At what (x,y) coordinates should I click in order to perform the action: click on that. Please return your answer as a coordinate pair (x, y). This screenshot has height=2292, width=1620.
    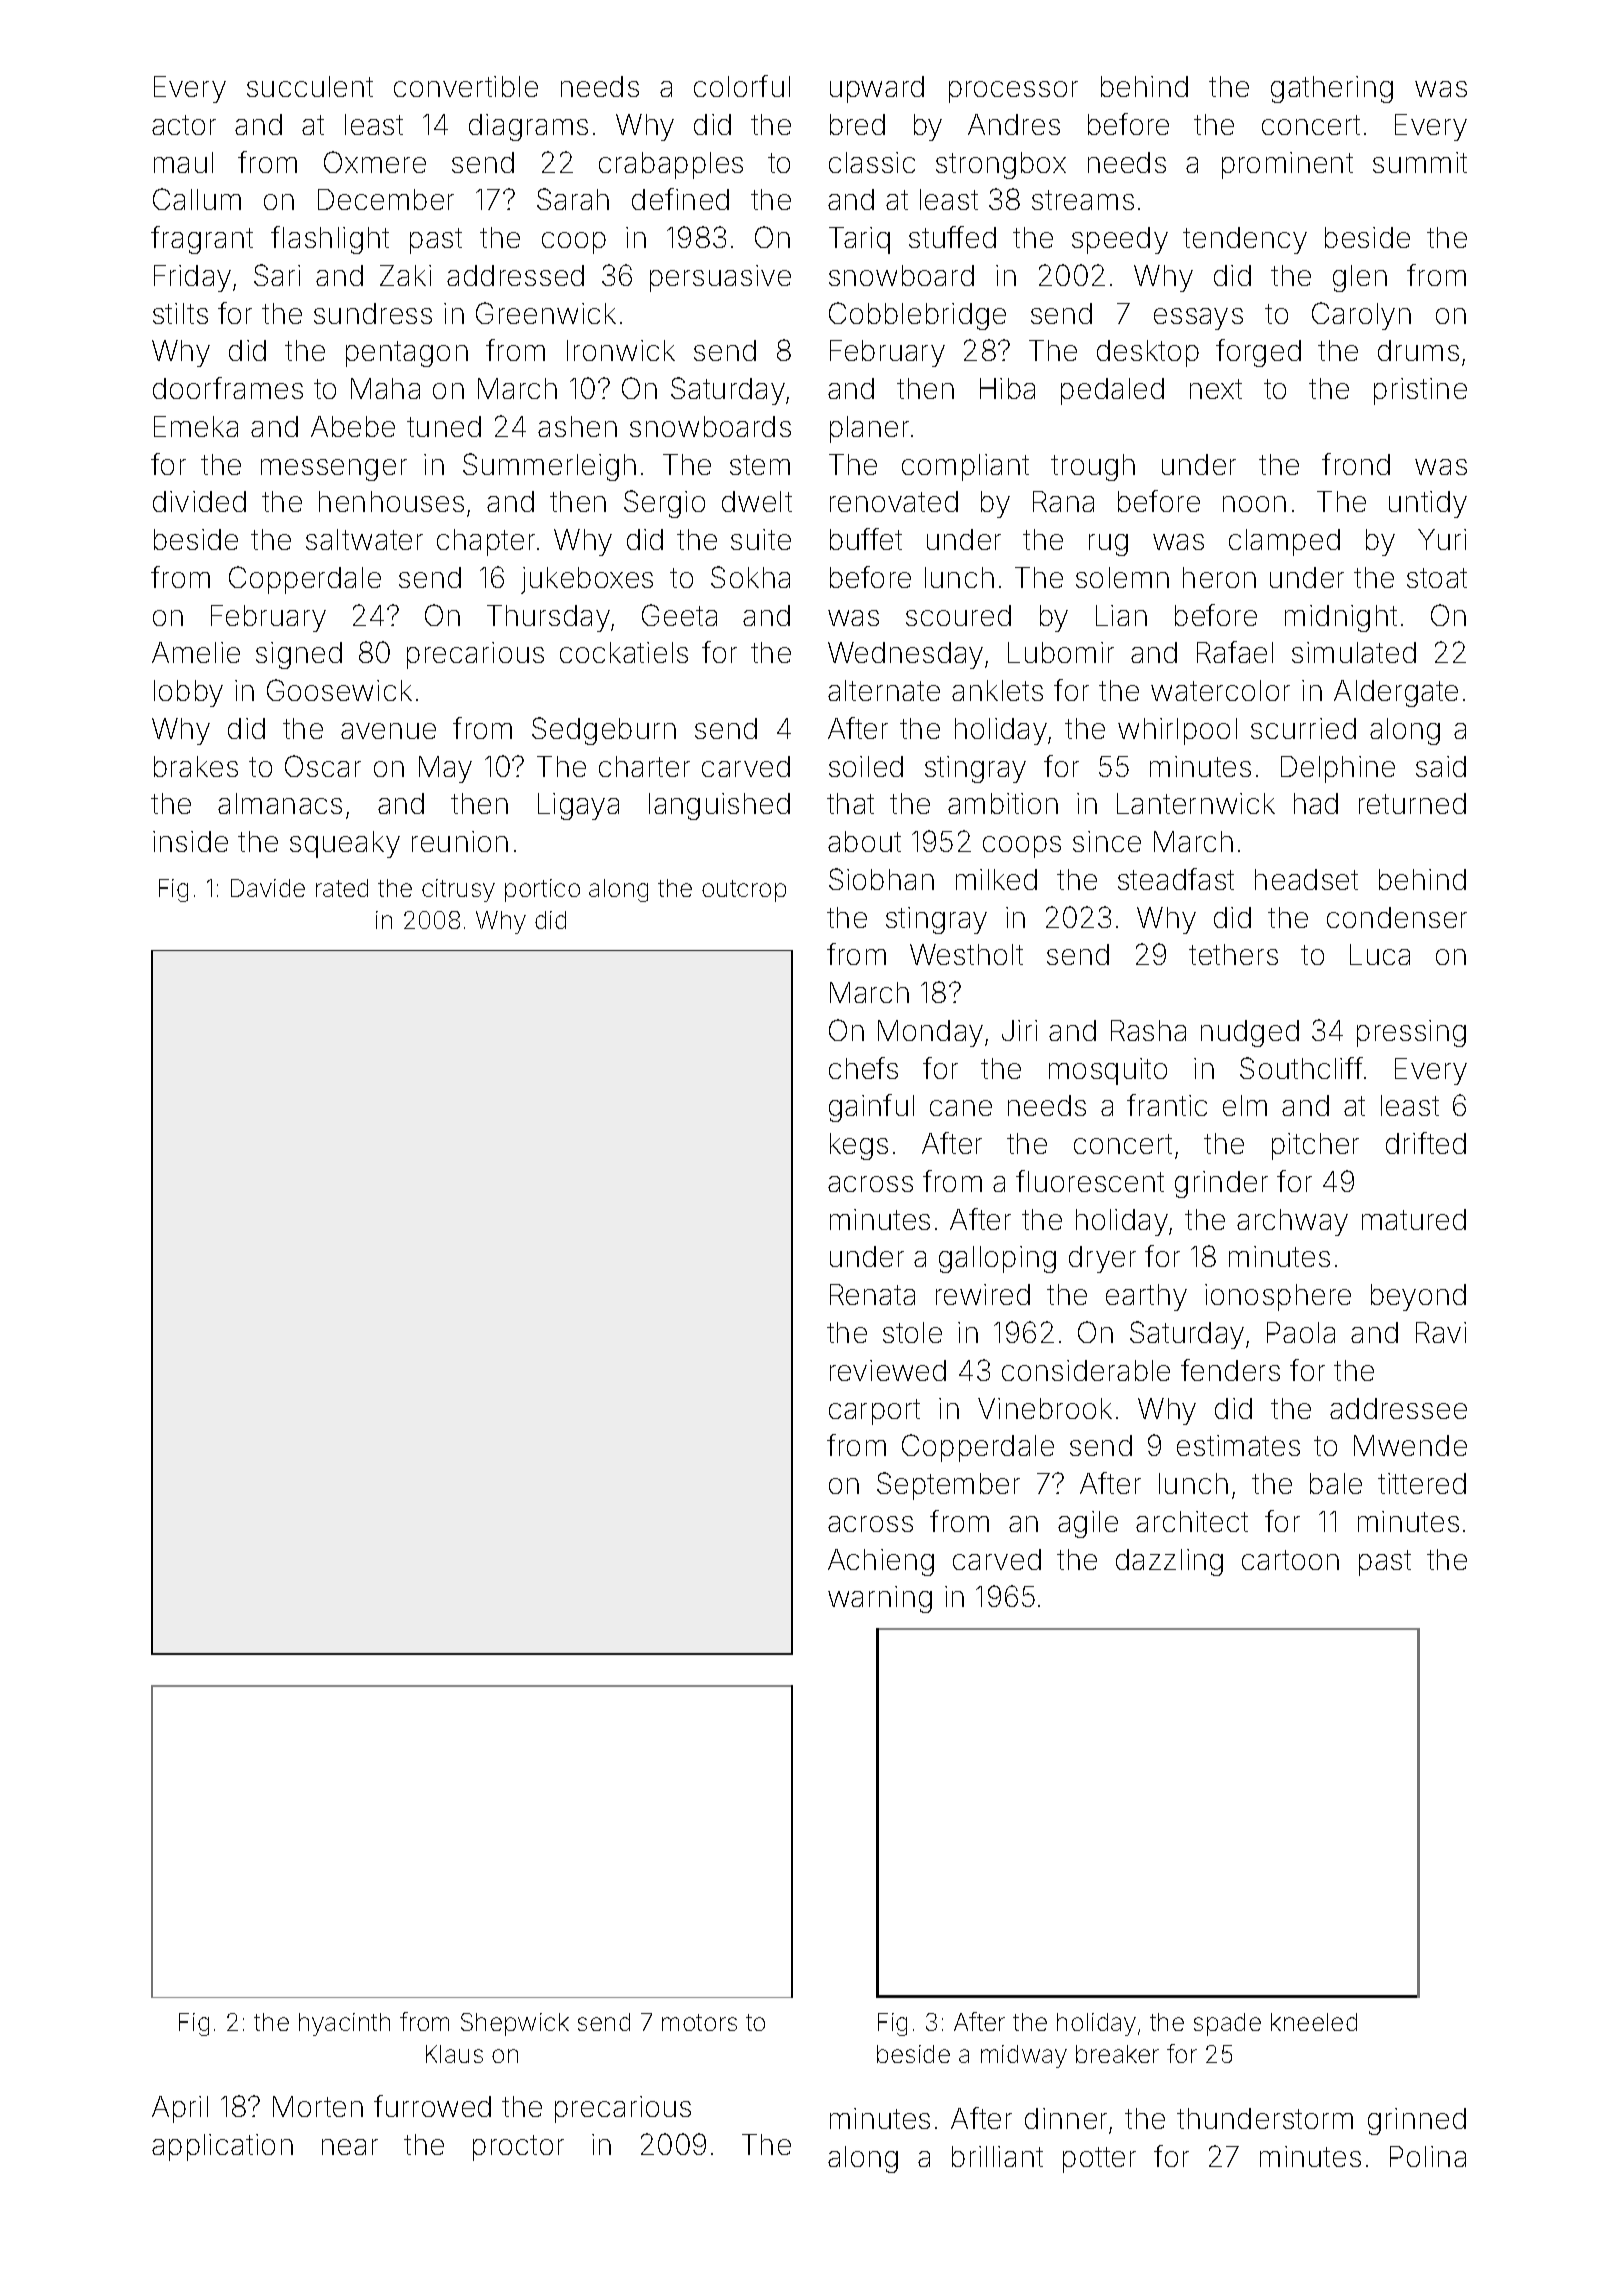
    Looking at the image, I should click on (850, 803).
